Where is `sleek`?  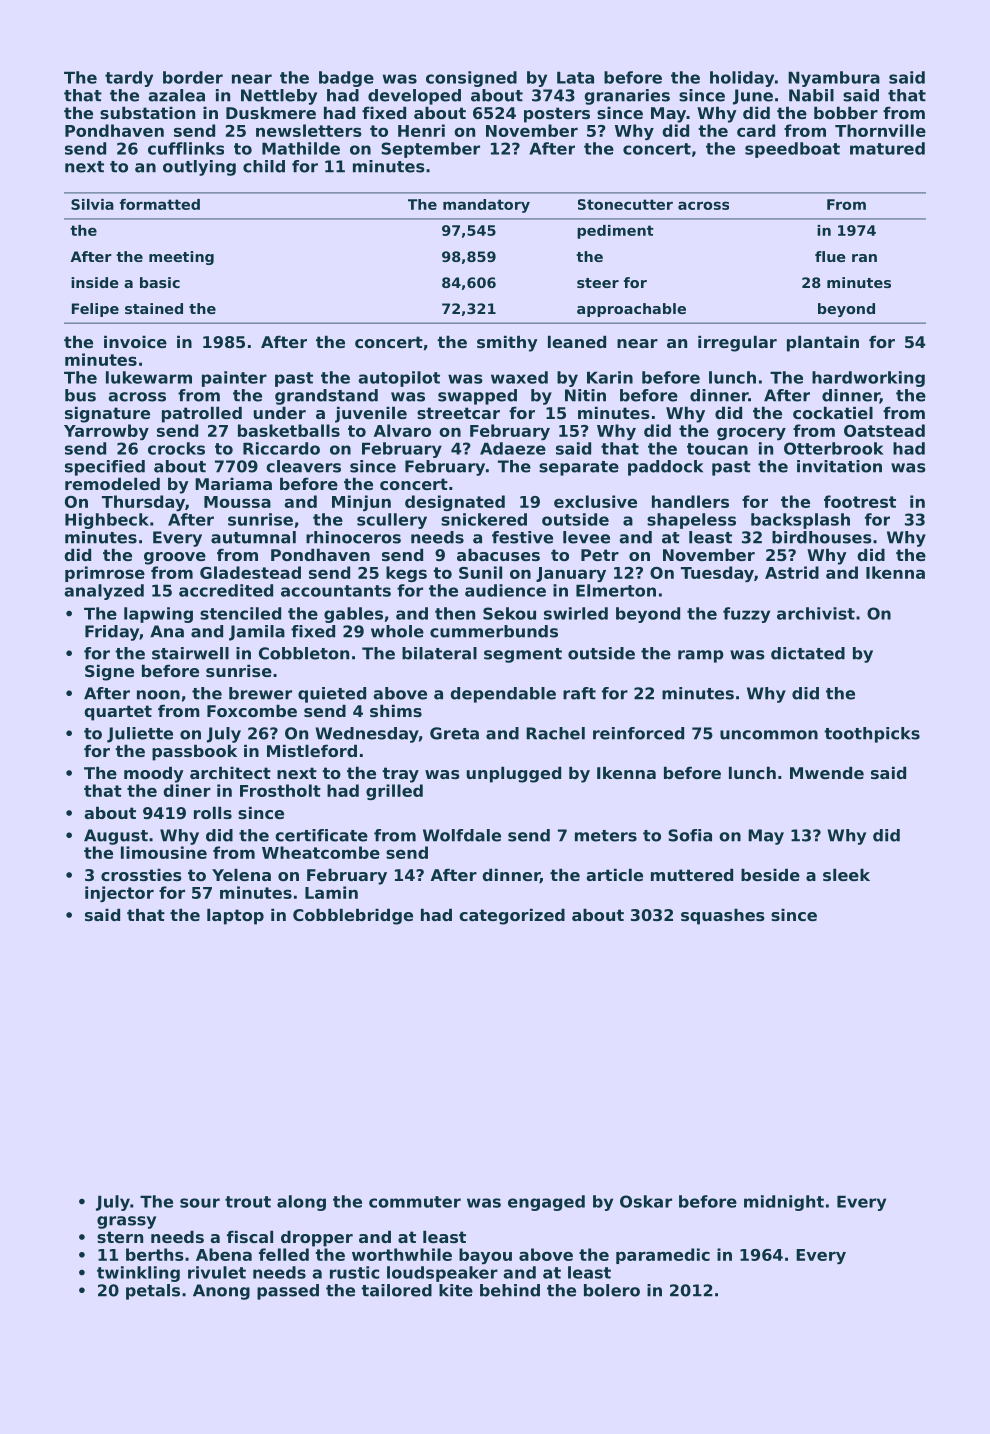
sleek is located at coordinates (846, 875).
